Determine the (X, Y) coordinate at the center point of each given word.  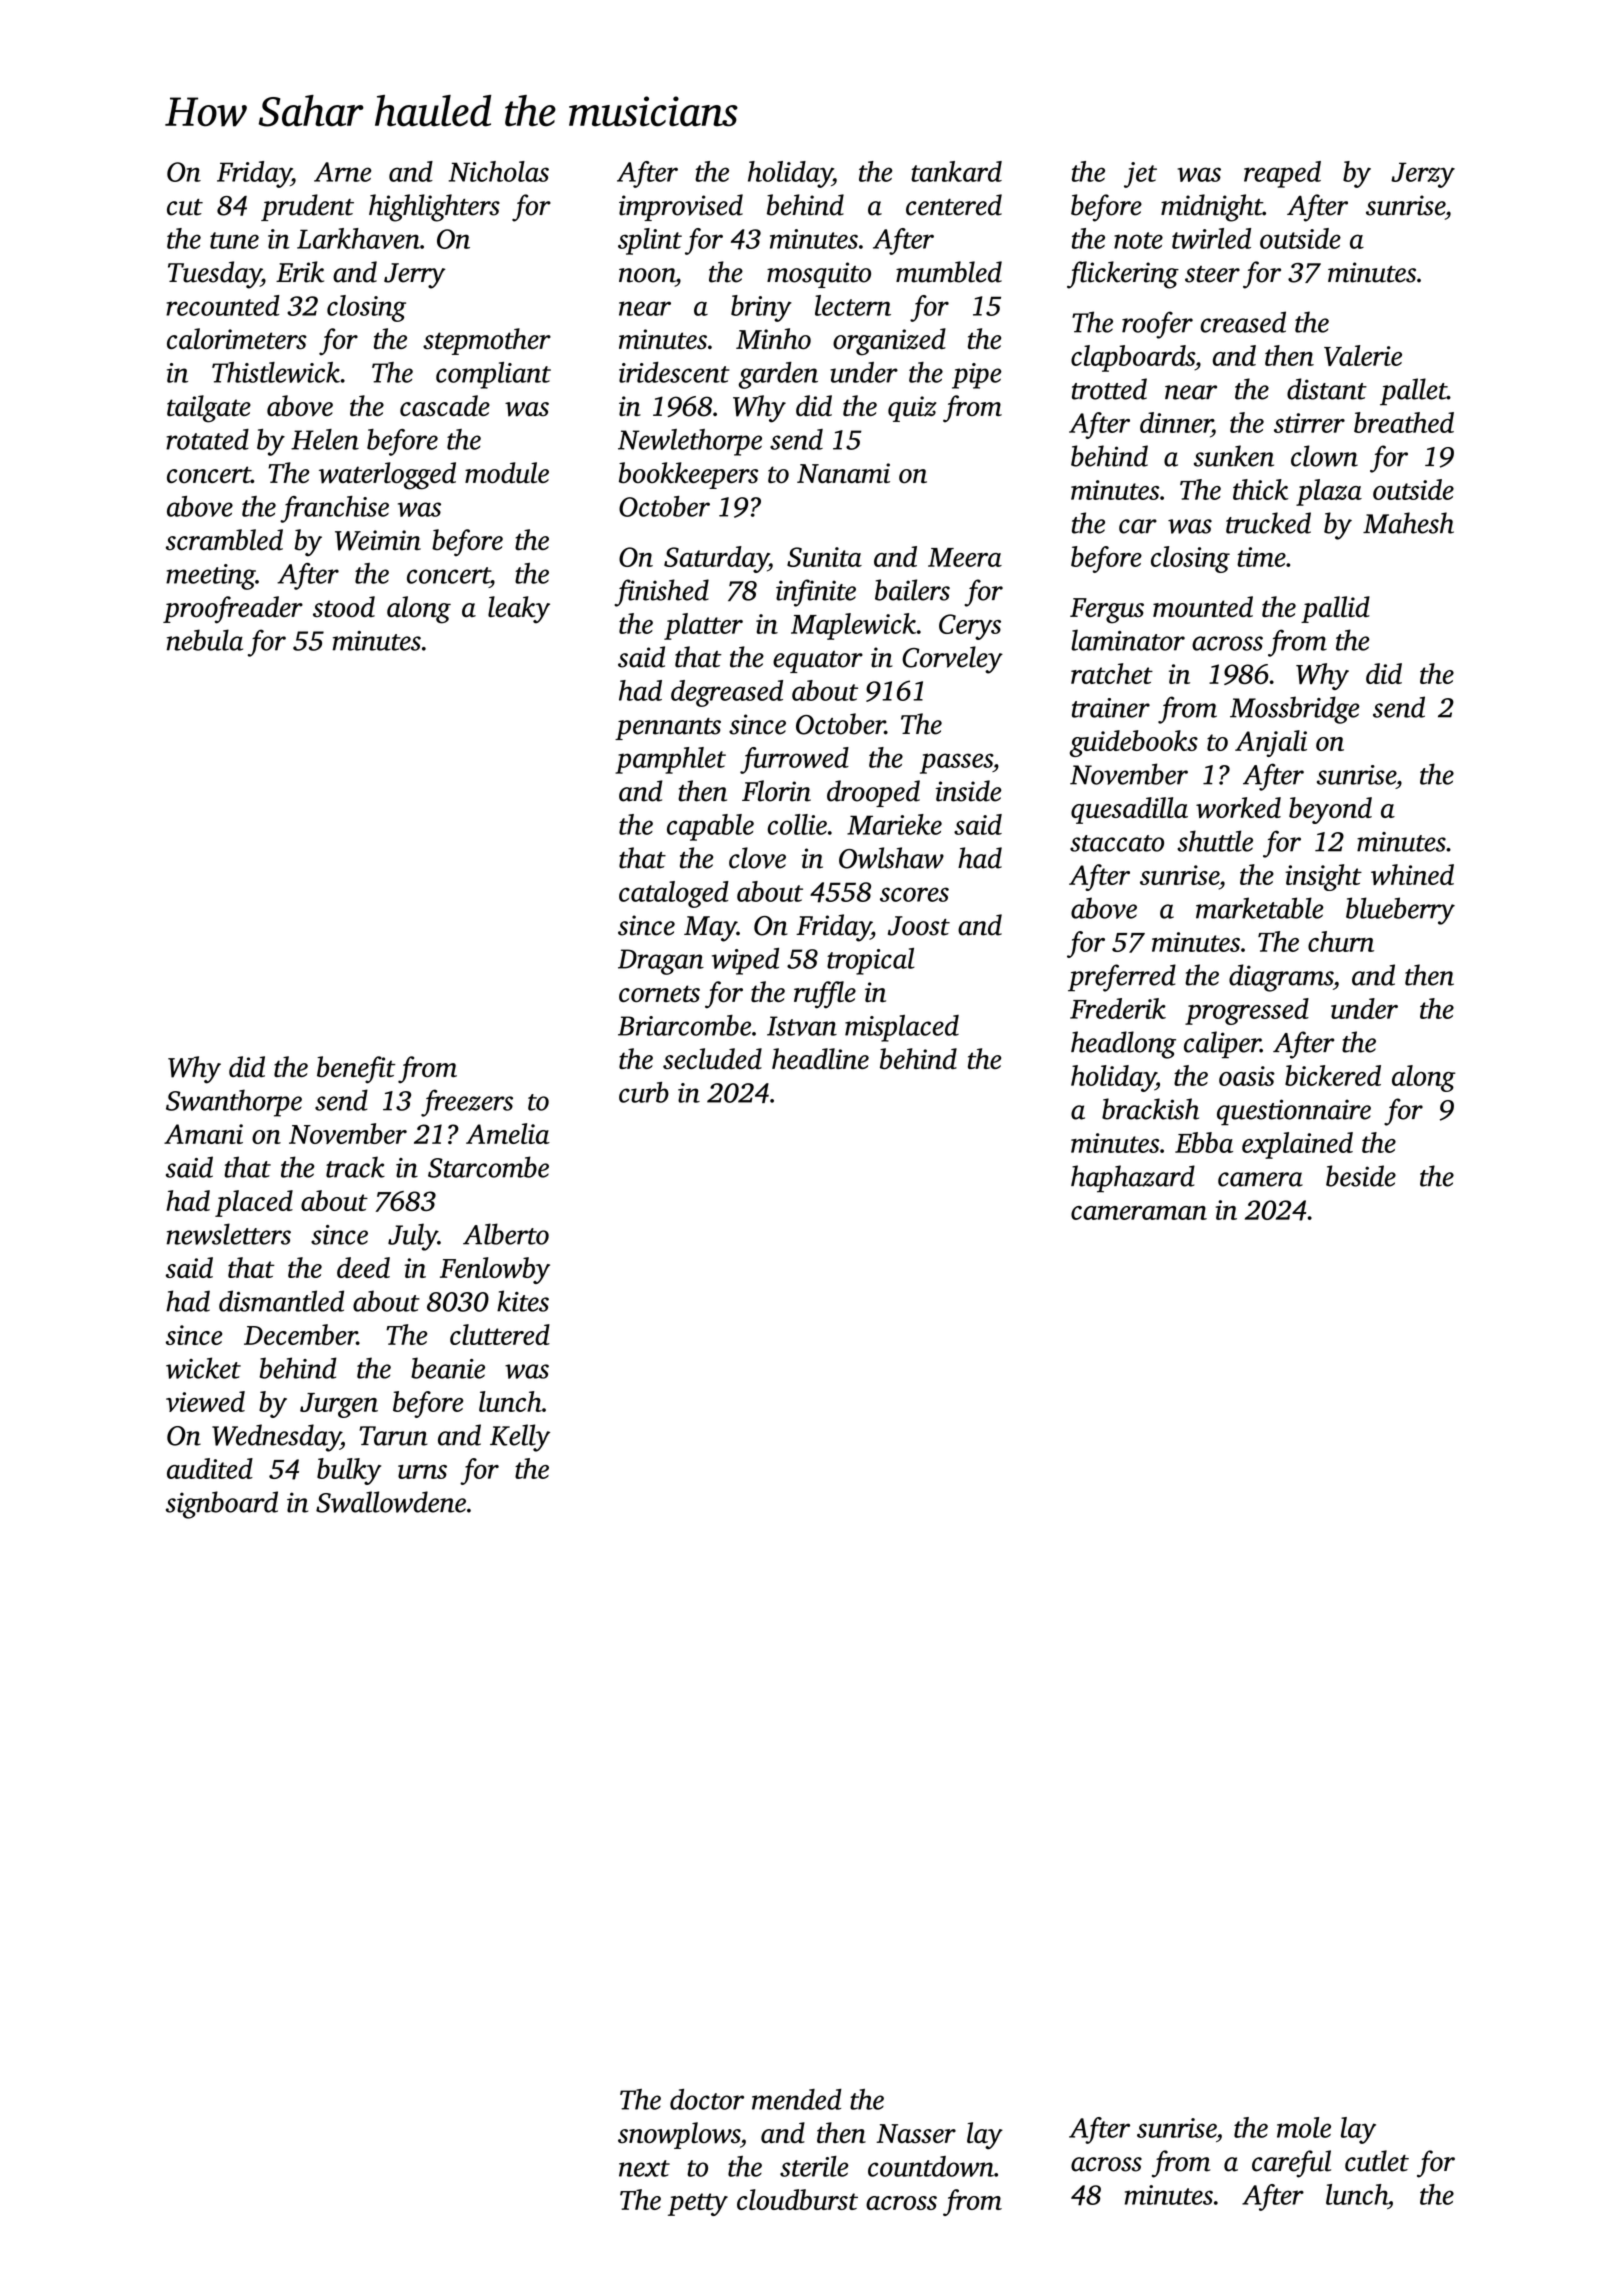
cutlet (1377, 2161)
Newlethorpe (690, 442)
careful (1291, 2164)
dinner (1176, 422)
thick (1260, 489)
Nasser (916, 2134)
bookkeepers (688, 475)
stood (344, 606)
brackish (1150, 1109)
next (644, 2168)
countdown (931, 2166)
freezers (467, 1103)
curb (644, 1092)
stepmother (487, 341)
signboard (222, 1505)
